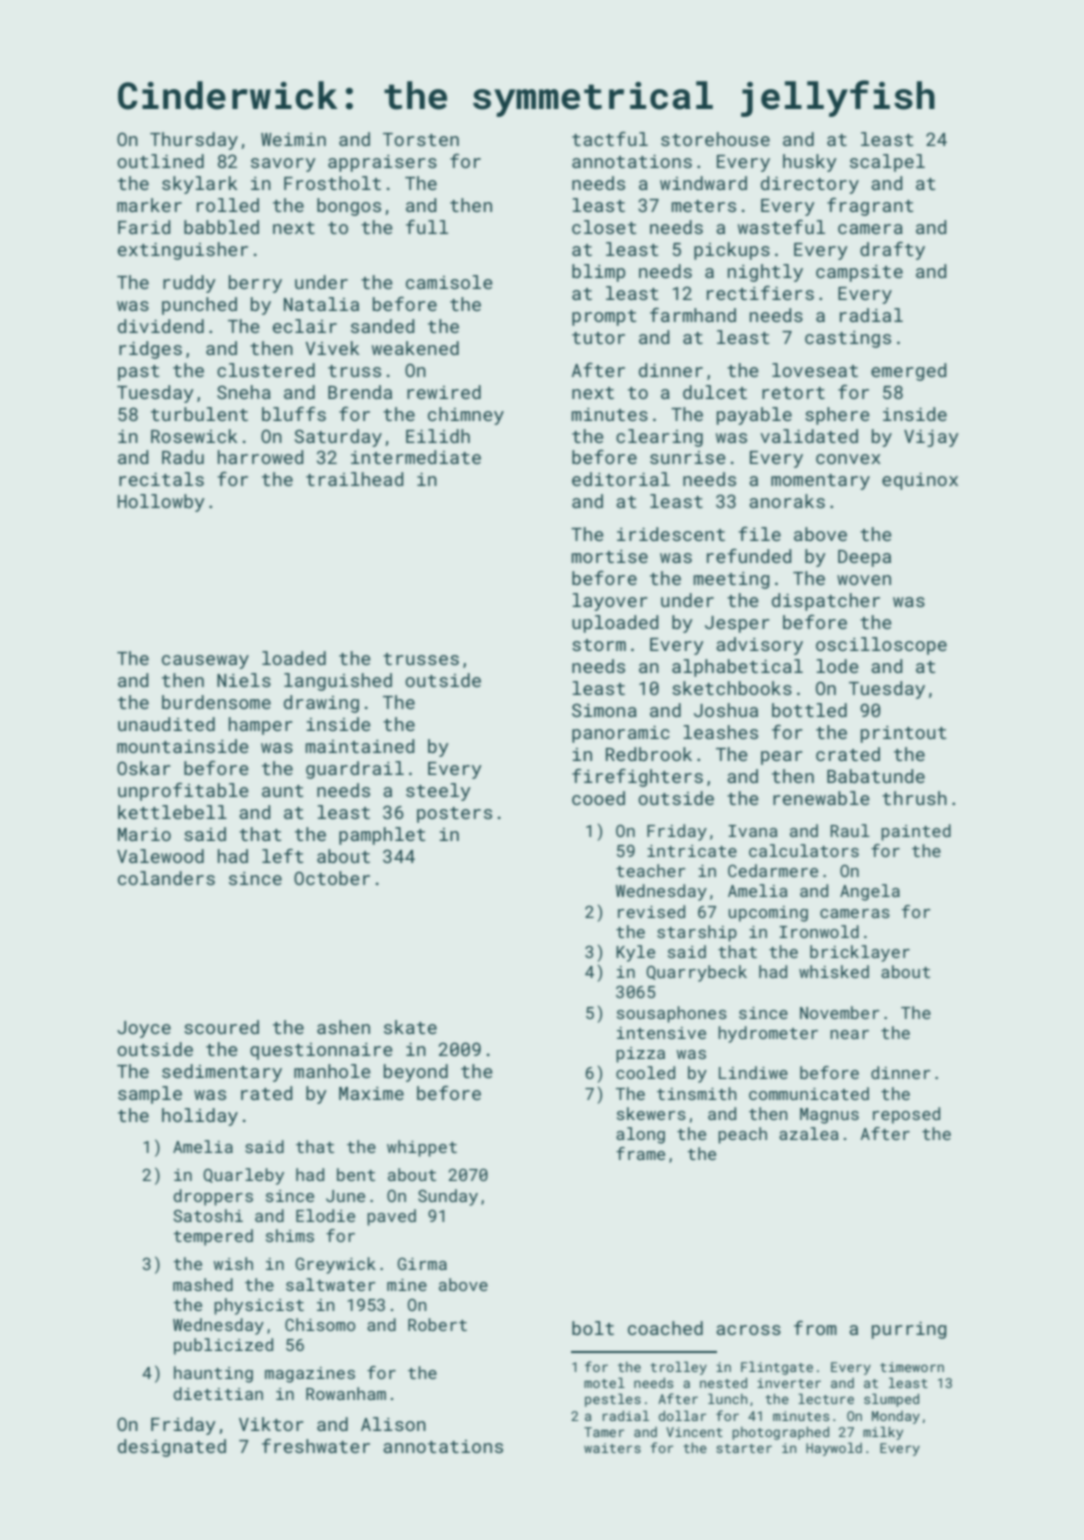 This screenshot has width=1084, height=1540. I want to click on burdensome, so click(216, 702).
